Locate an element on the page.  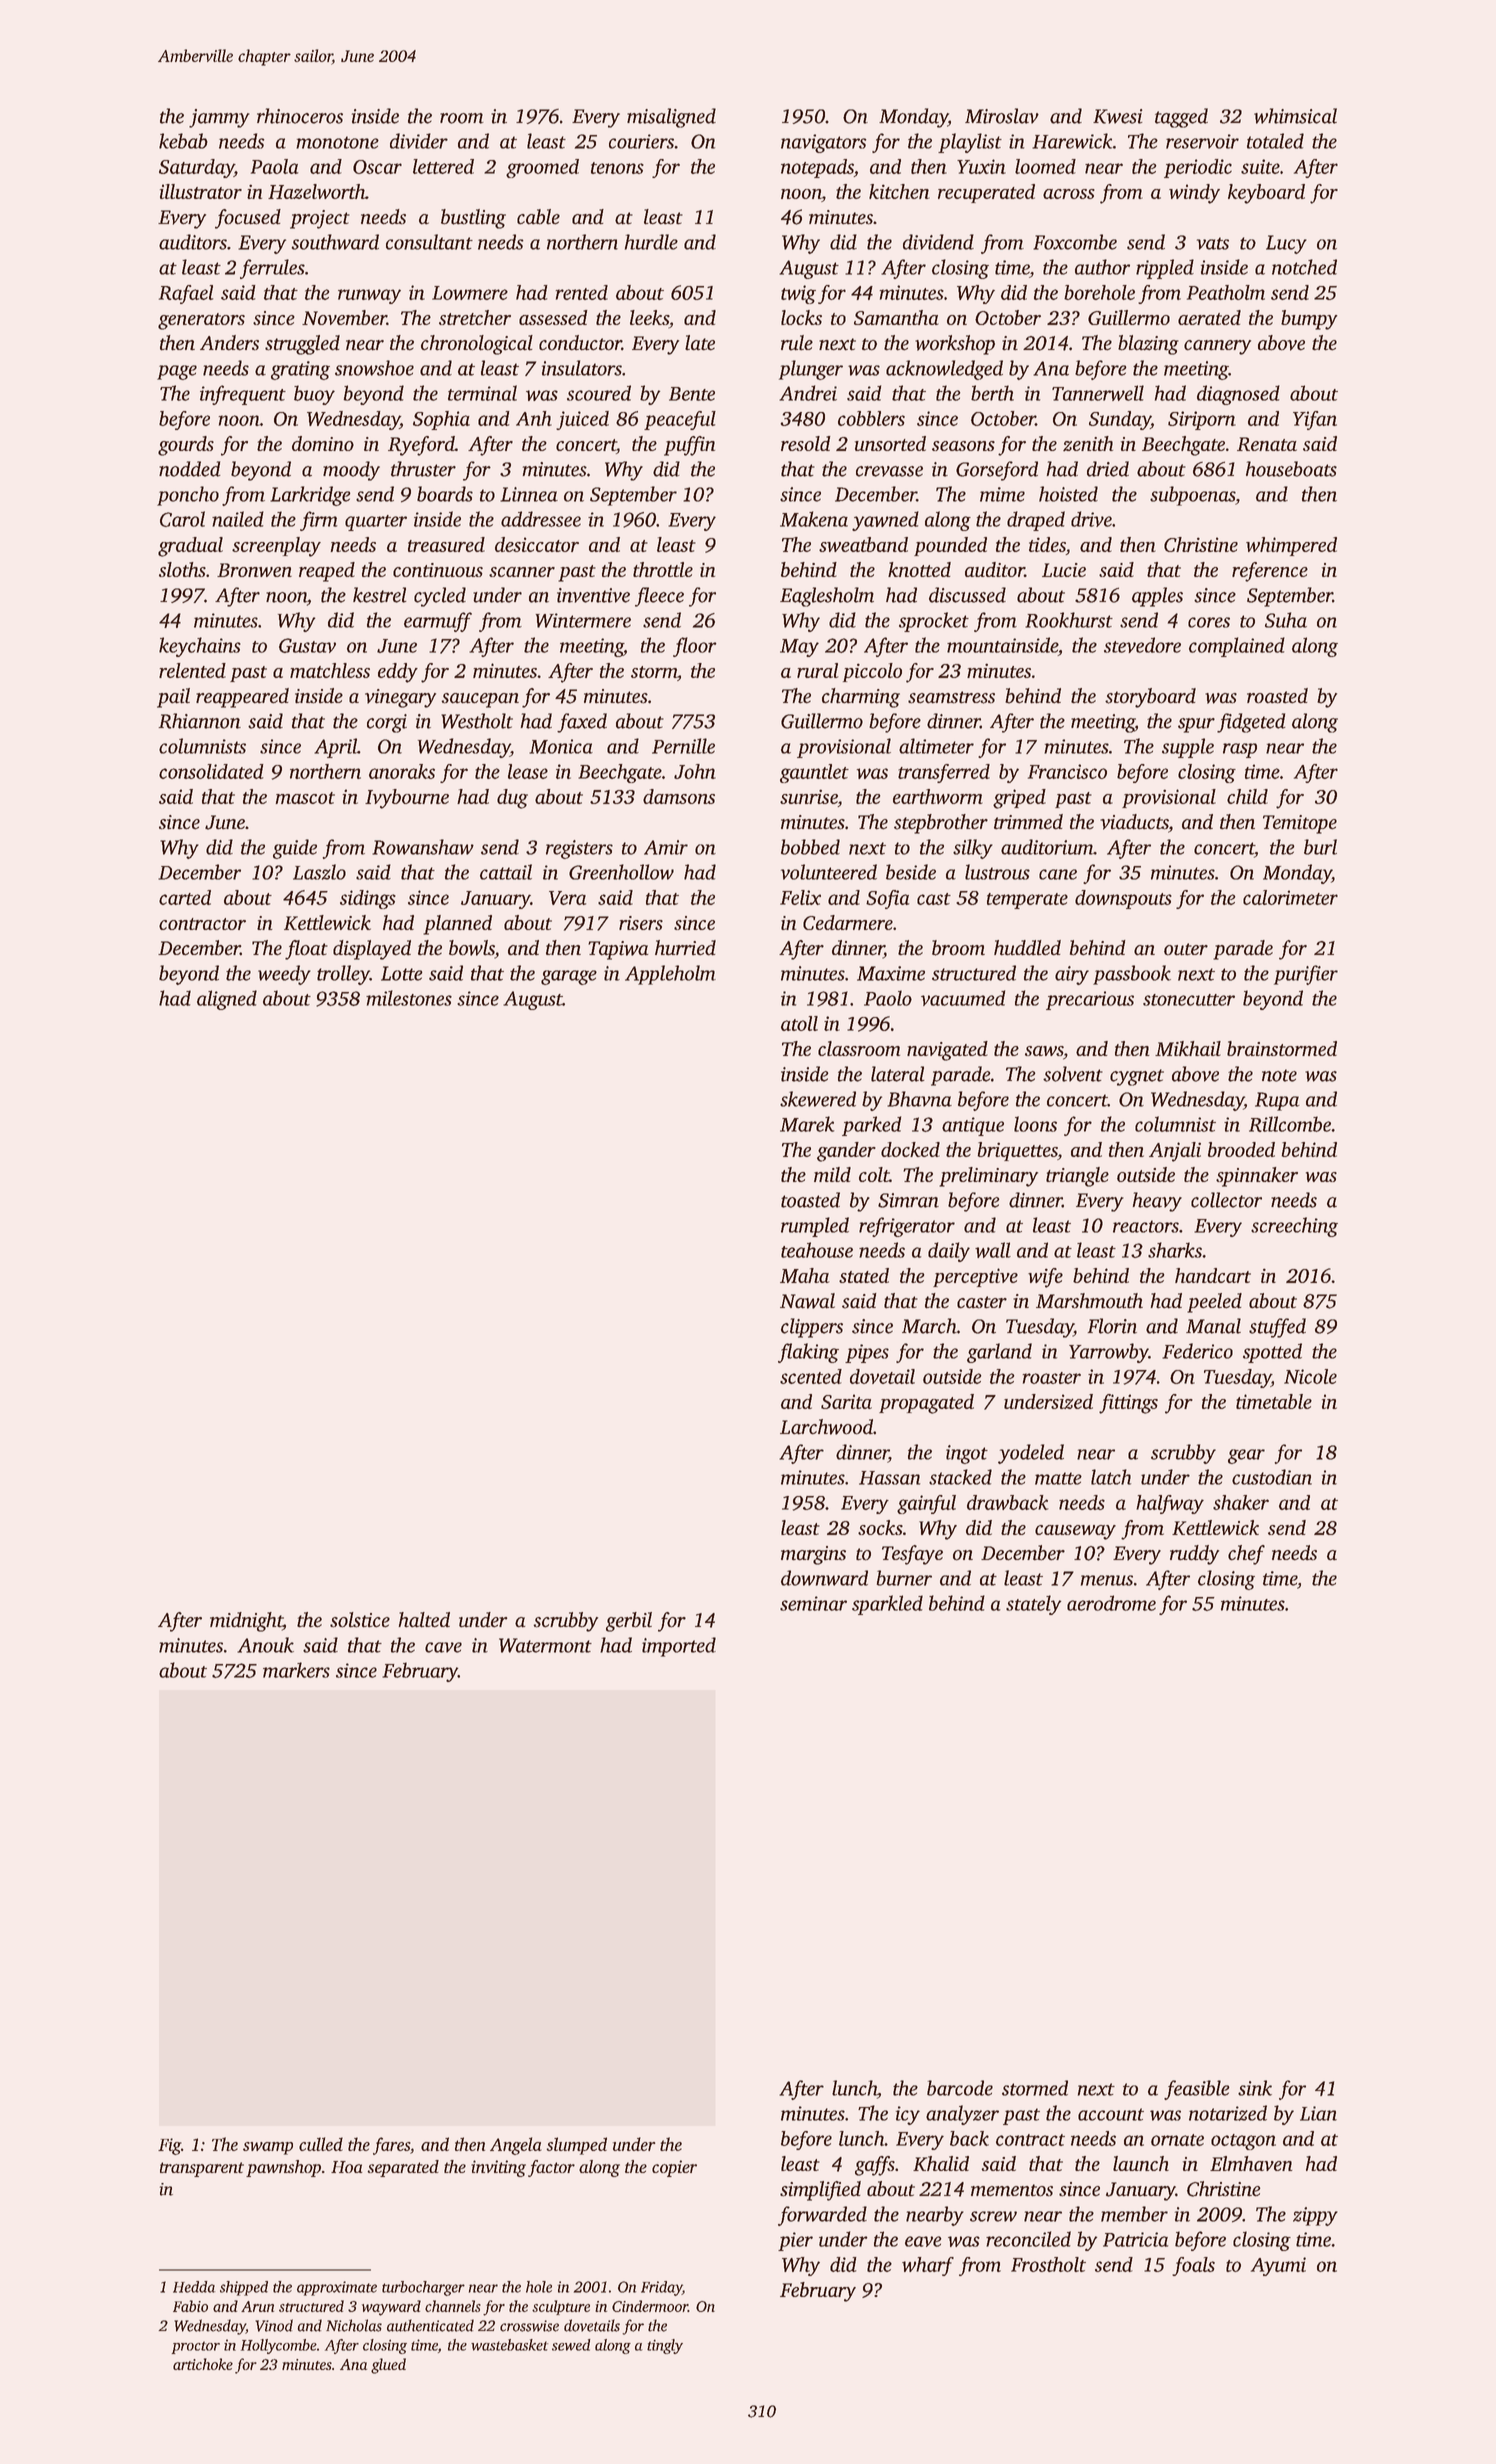
temperate is located at coordinates (1027, 901).
